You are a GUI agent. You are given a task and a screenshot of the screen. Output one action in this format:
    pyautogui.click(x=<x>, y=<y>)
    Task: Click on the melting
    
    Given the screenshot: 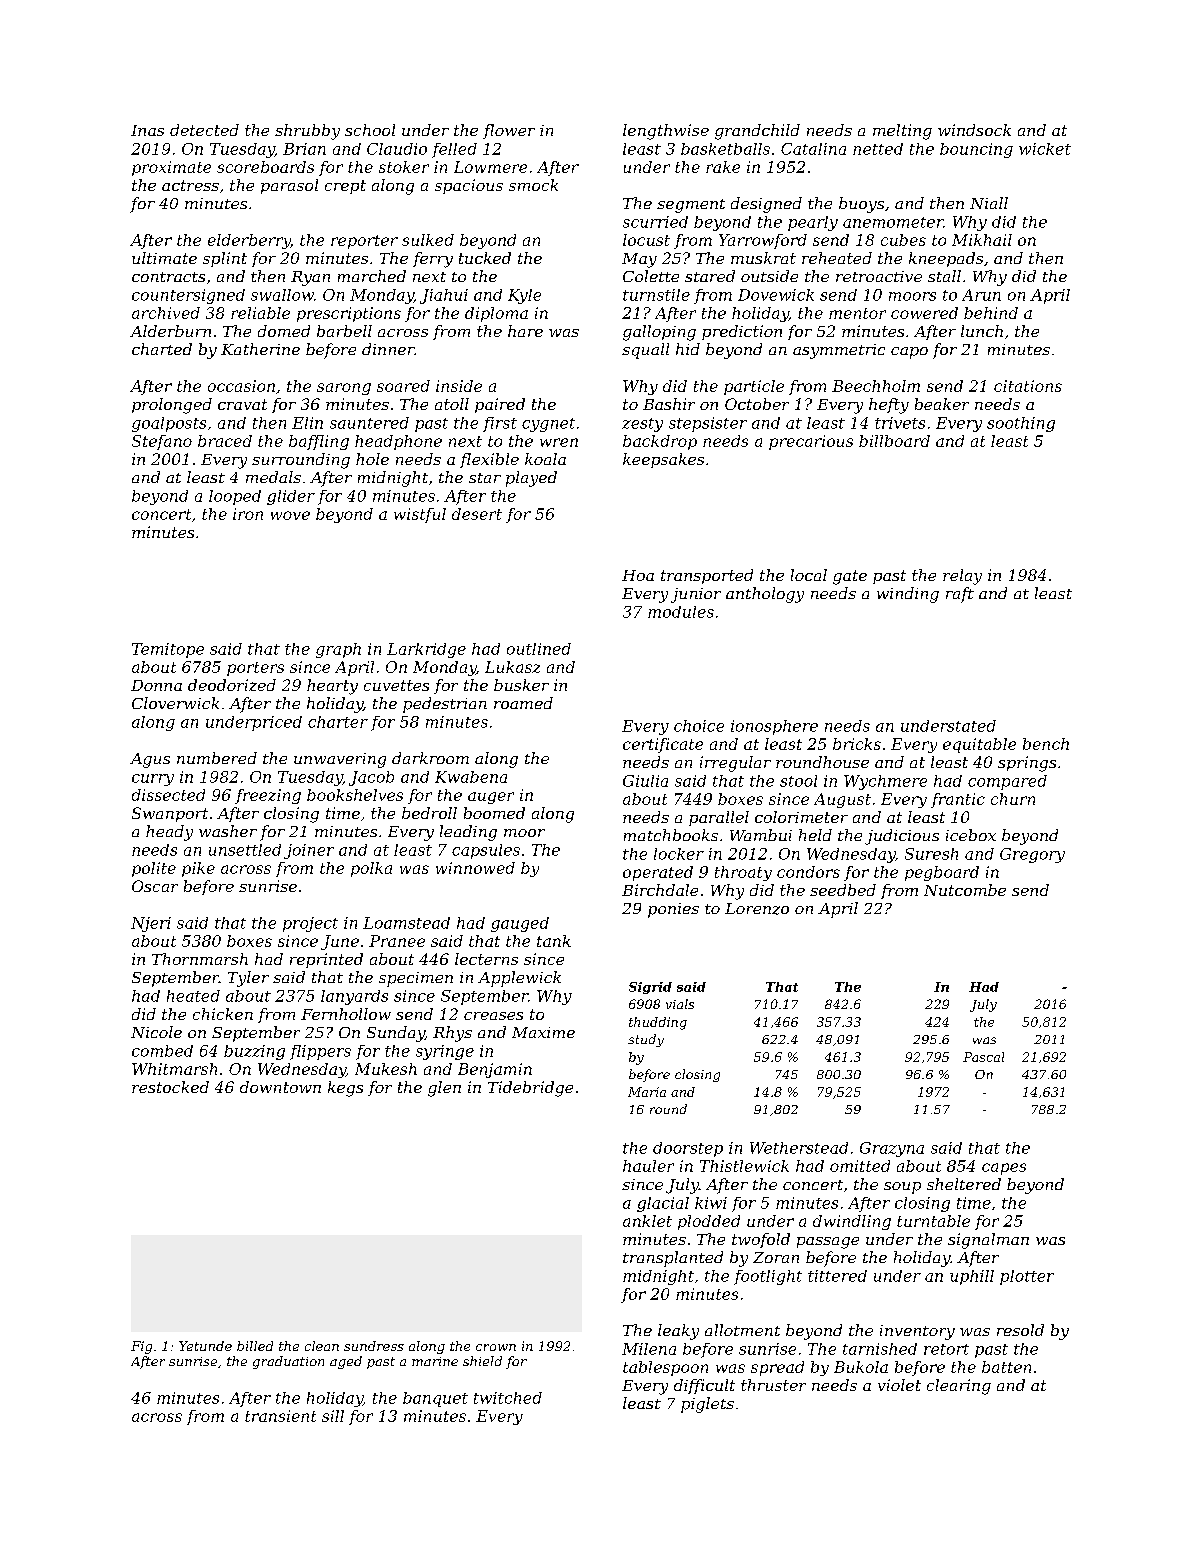 What is the action you would take?
    pyautogui.click(x=902, y=132)
